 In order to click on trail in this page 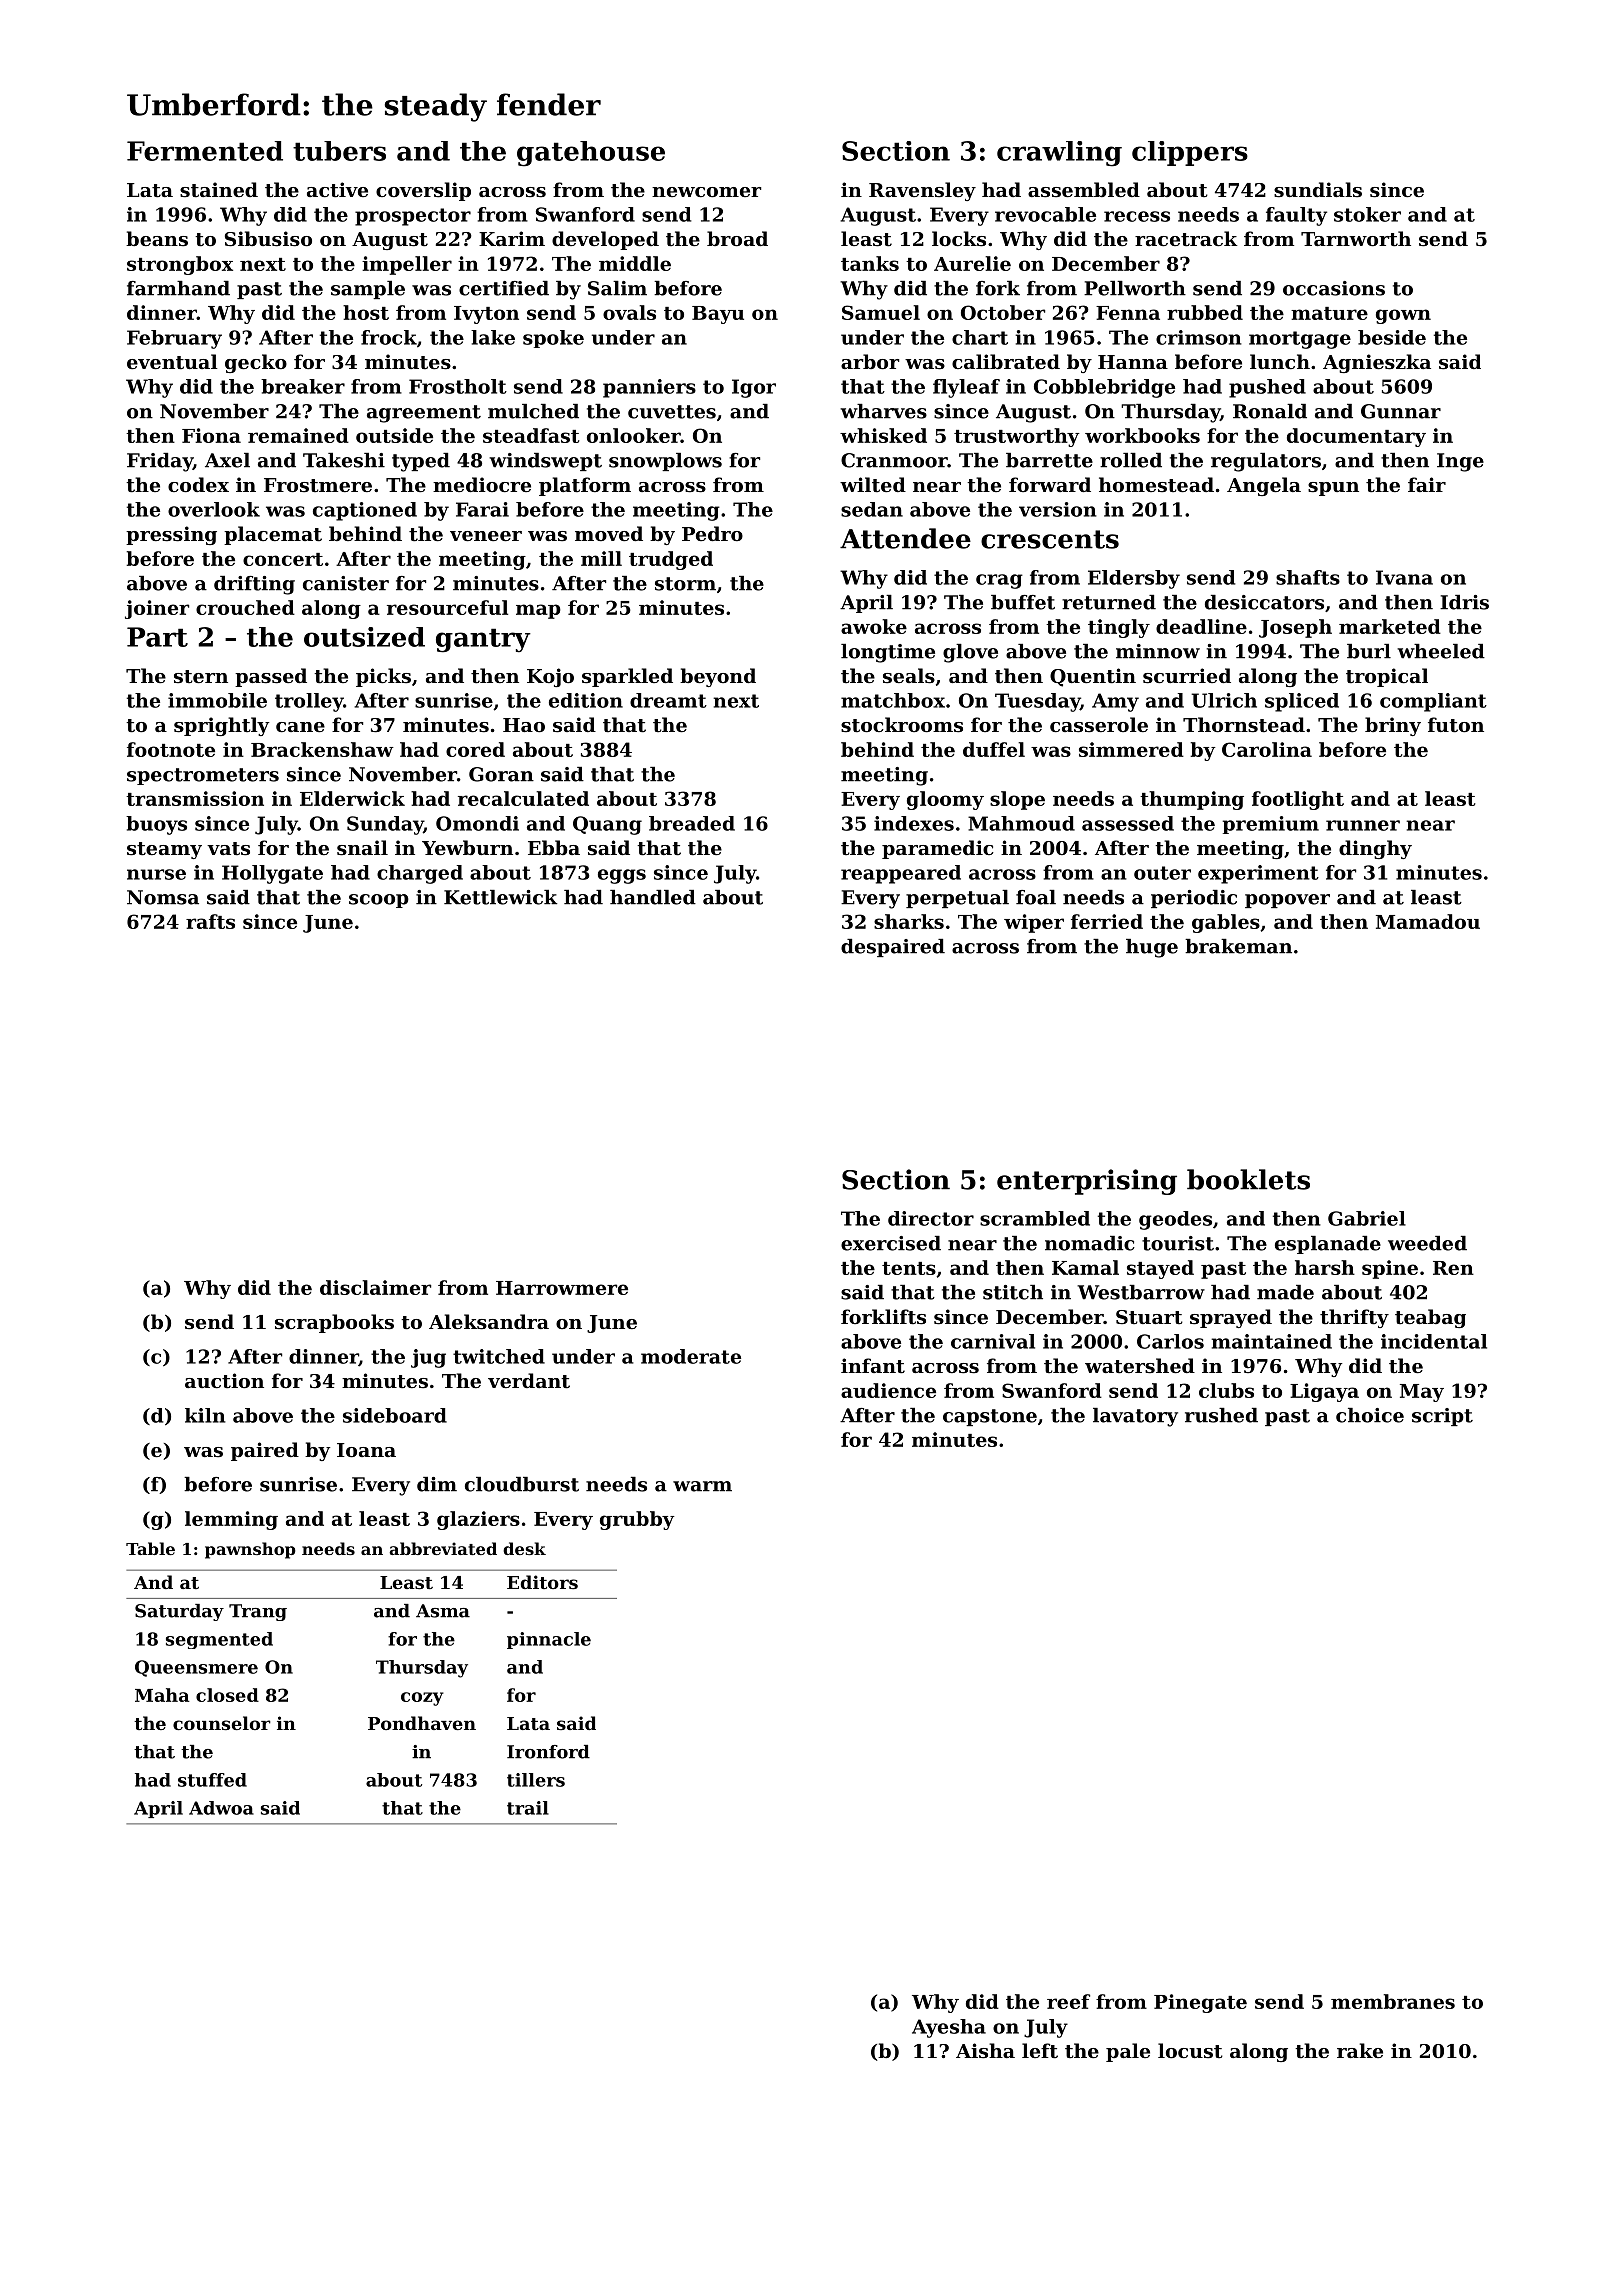, I will do `click(528, 1808)`.
